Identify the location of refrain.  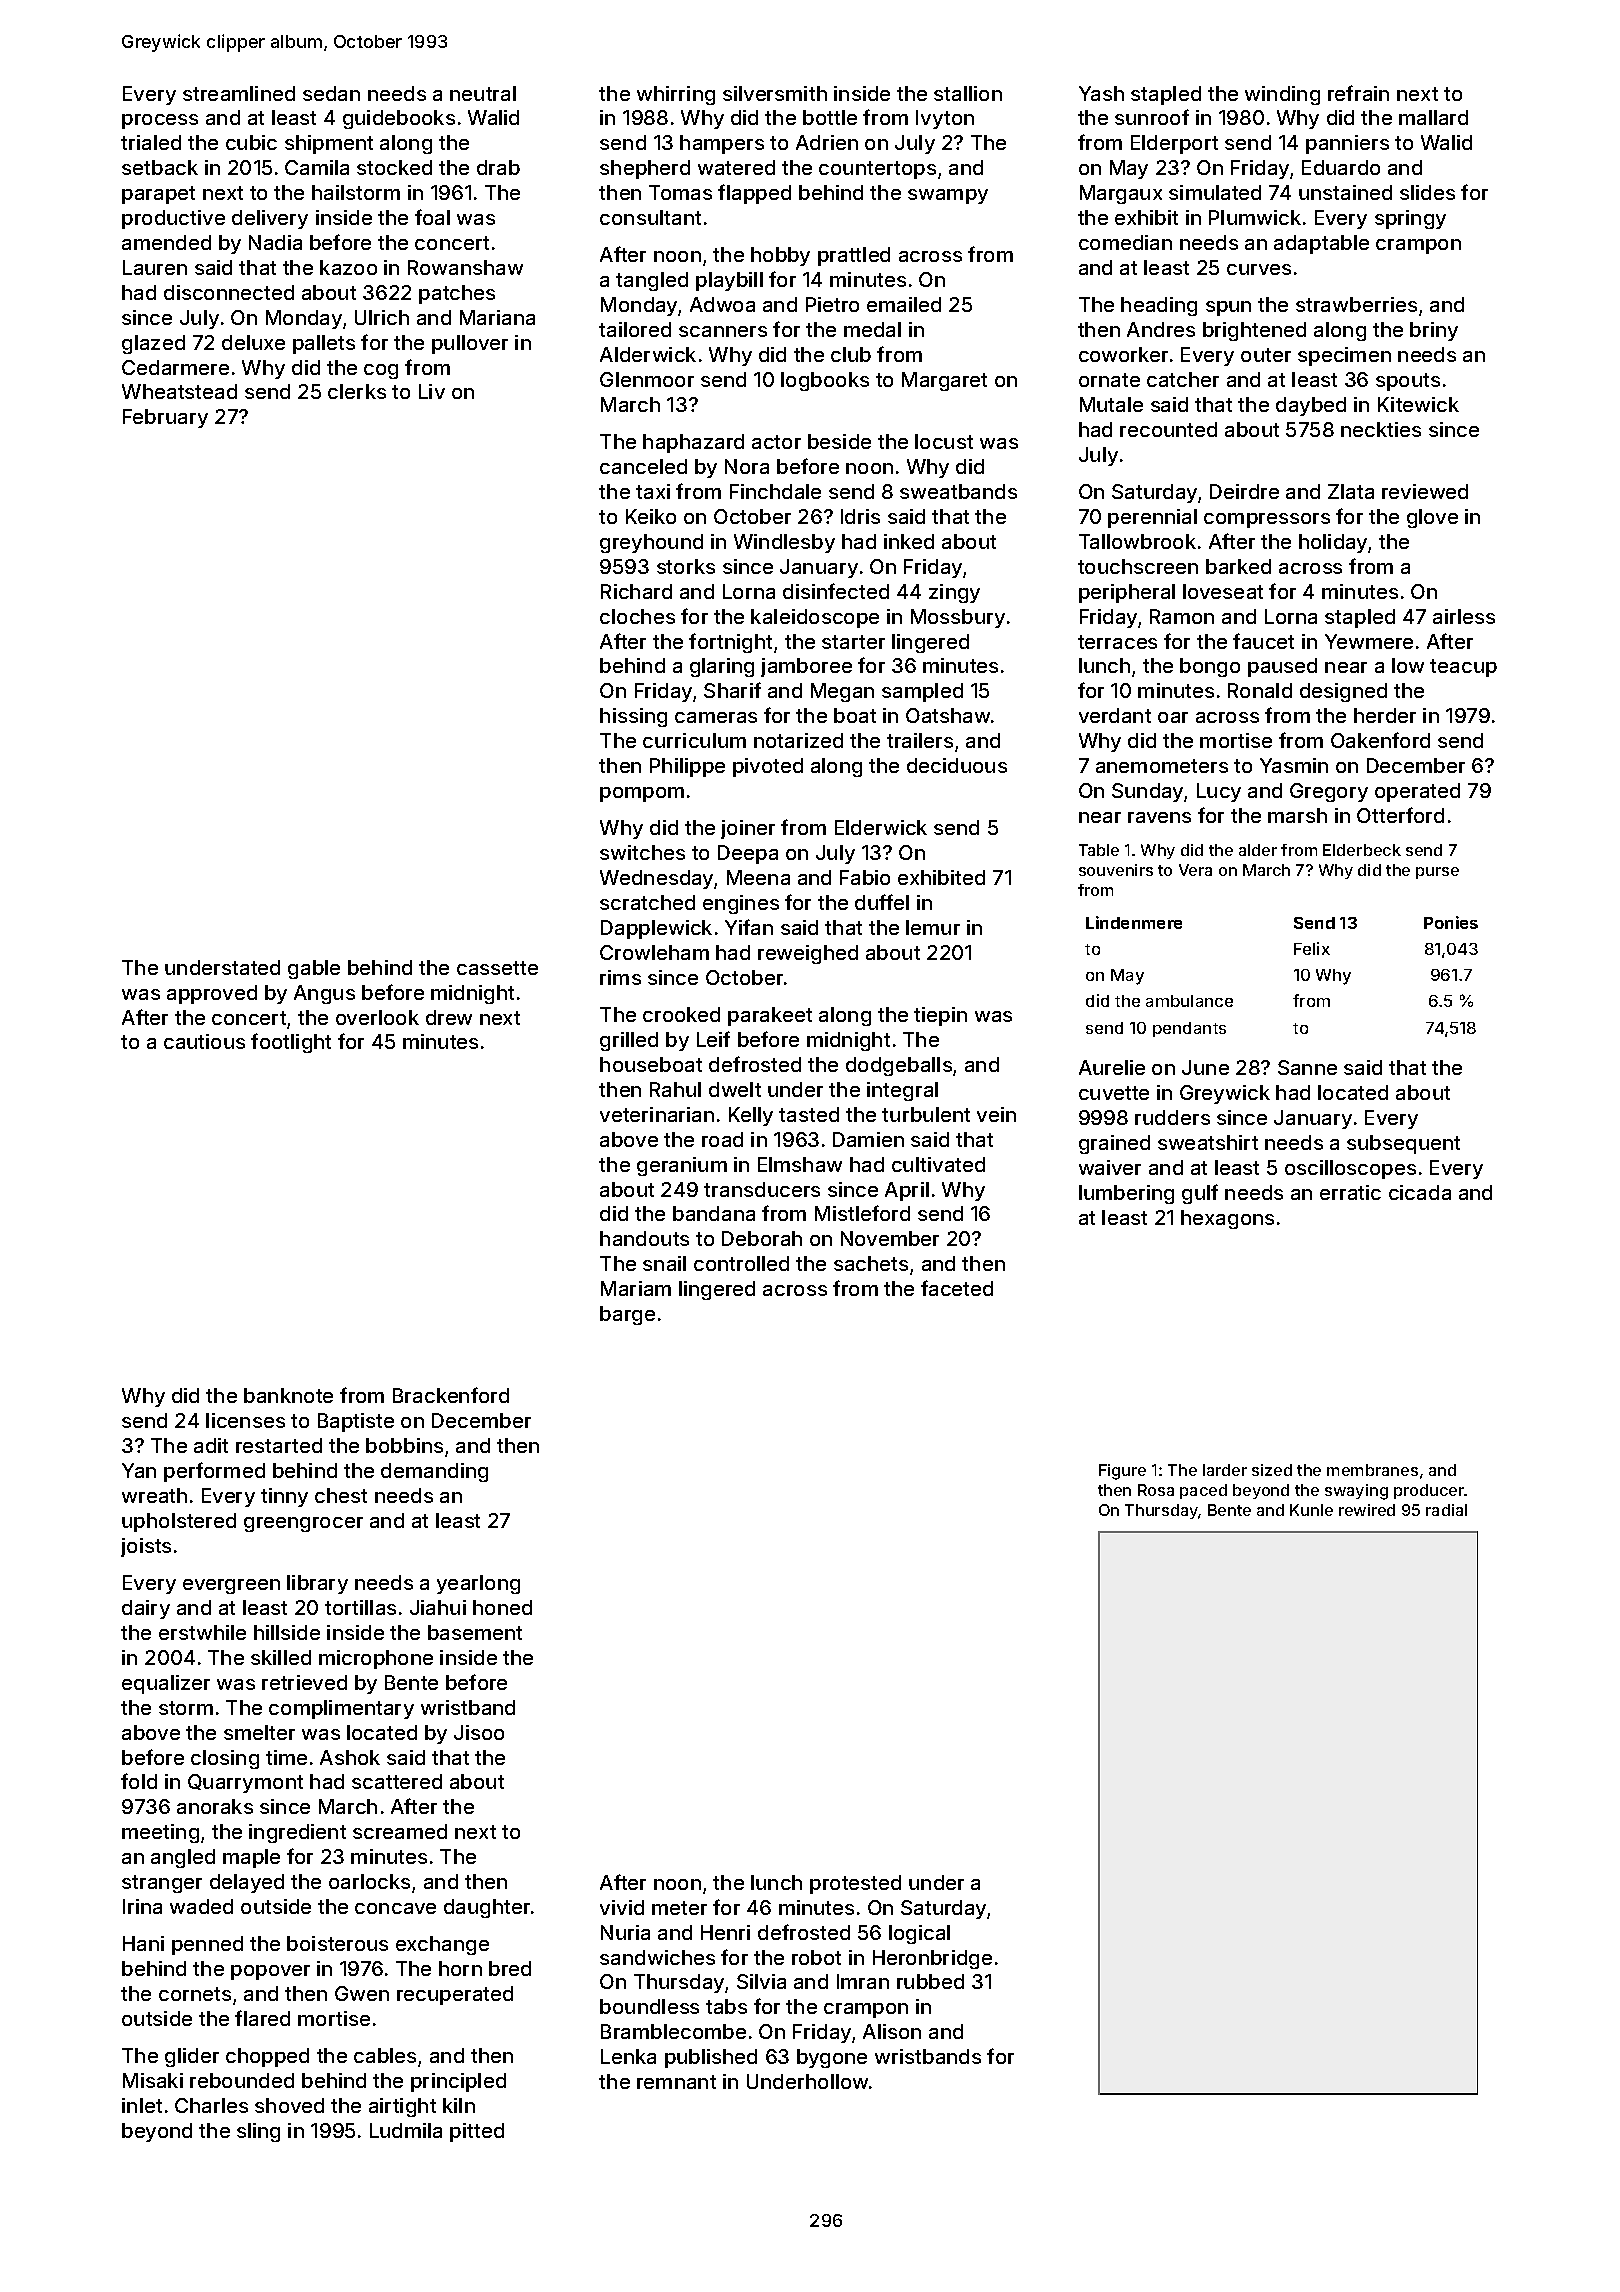
(1358, 93).
